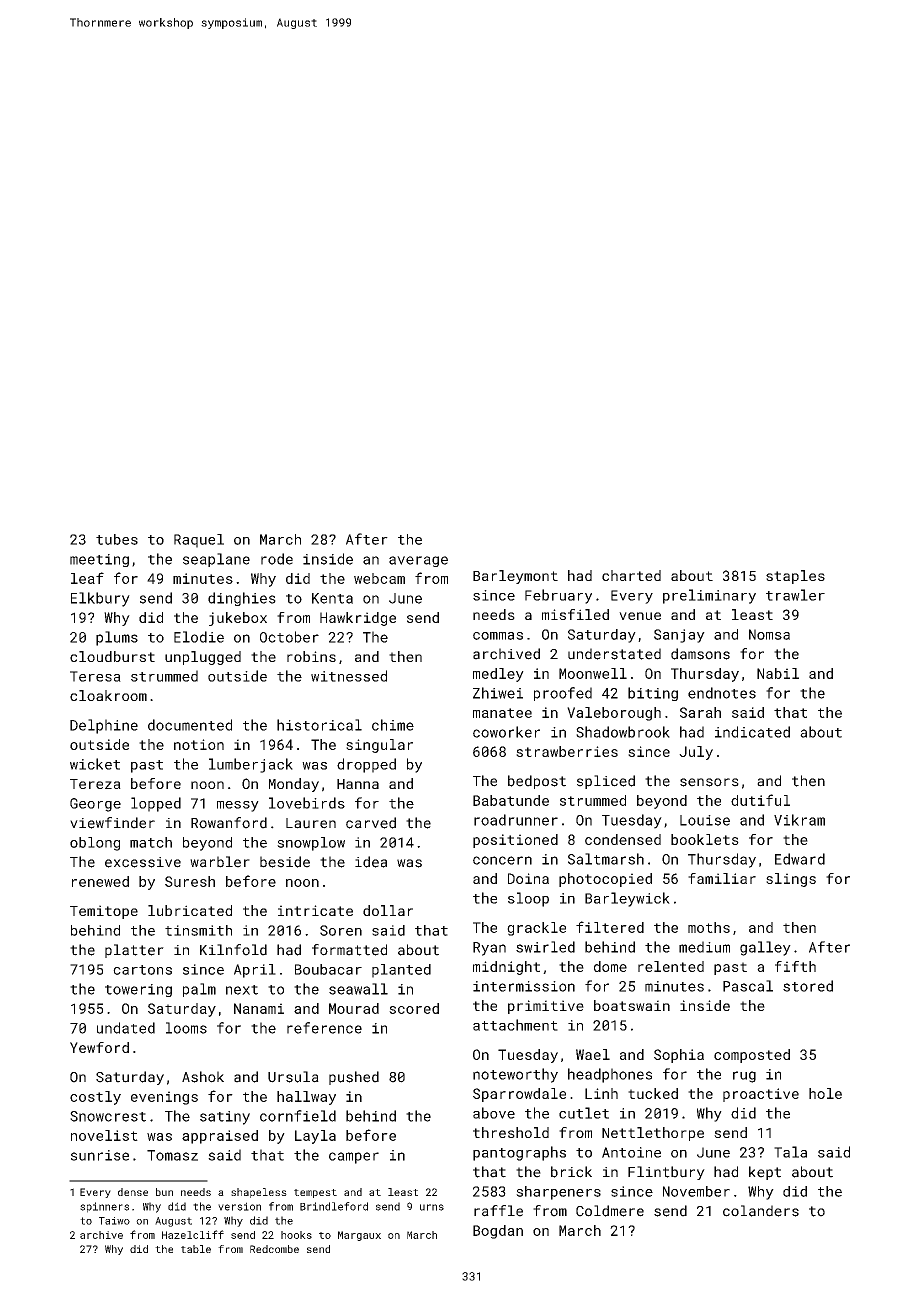 The width and height of the screenshot is (924, 1308). What do you see at coordinates (203, 658) in the screenshot?
I see `unplugged` at bounding box center [203, 658].
